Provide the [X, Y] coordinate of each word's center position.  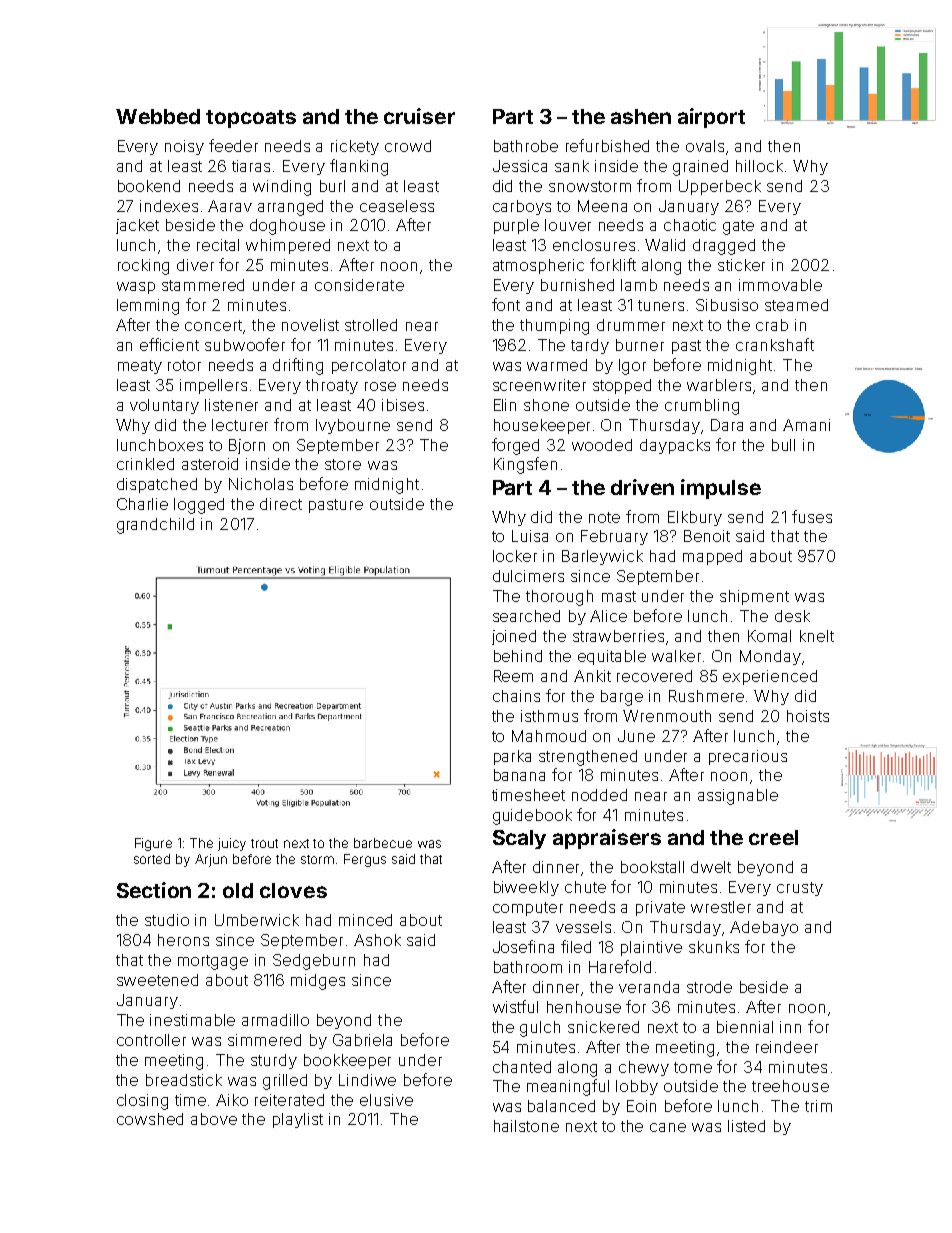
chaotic [690, 225]
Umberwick [257, 920]
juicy [232, 844]
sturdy [274, 1061]
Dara [727, 425]
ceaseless [397, 206]
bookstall [652, 867]
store [343, 464]
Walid [665, 245]
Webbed [158, 116]
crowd [408, 146]
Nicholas [261, 484]
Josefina [523, 946]
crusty [800, 889]
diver [195, 265]
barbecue [383, 843]
